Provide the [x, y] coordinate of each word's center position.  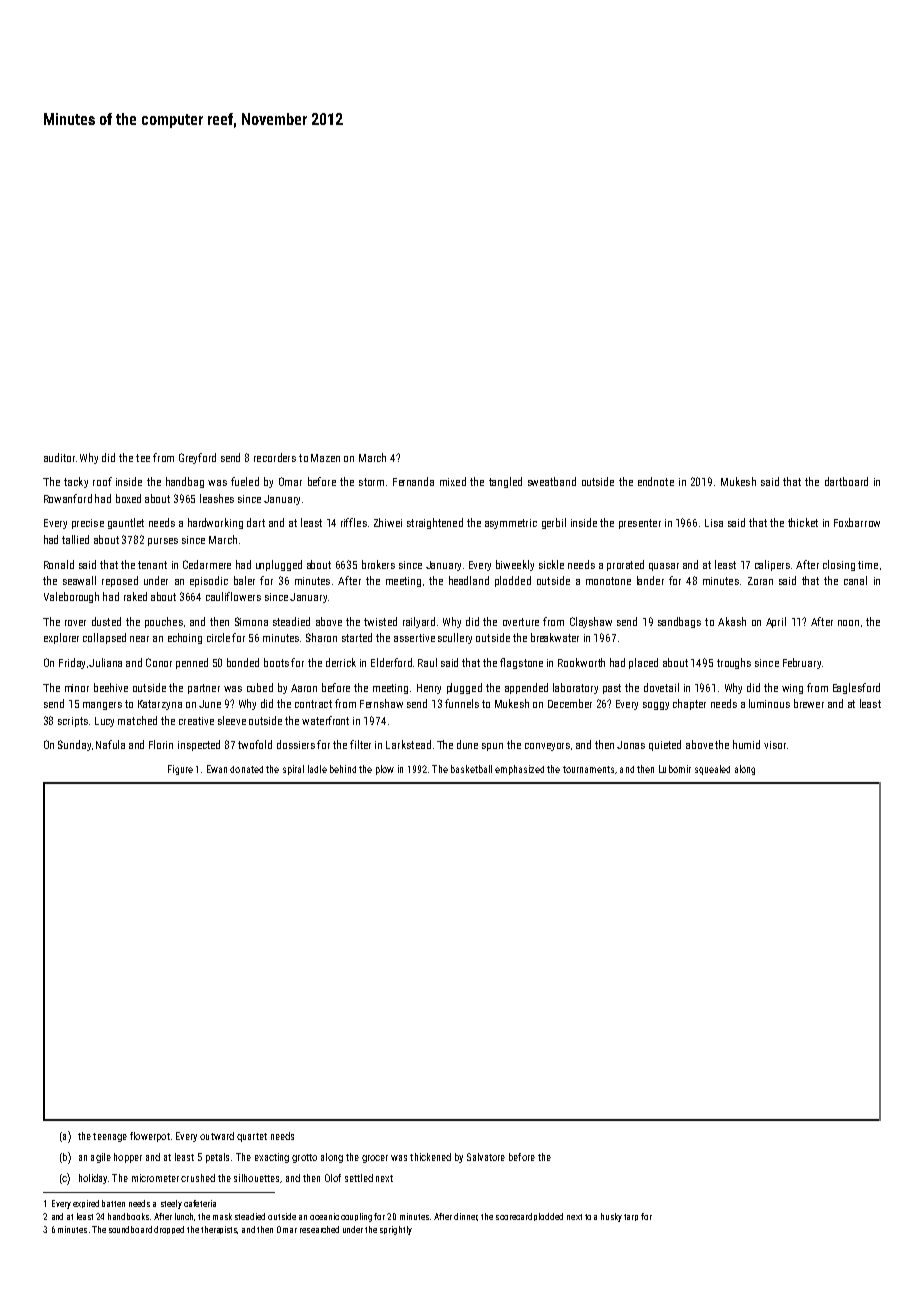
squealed [712, 770]
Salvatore [486, 1157]
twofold [255, 744]
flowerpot [150, 1137]
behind [343, 769]
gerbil [554, 523]
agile [101, 1158]
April [776, 622]
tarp [631, 1217]
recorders [275, 457]
